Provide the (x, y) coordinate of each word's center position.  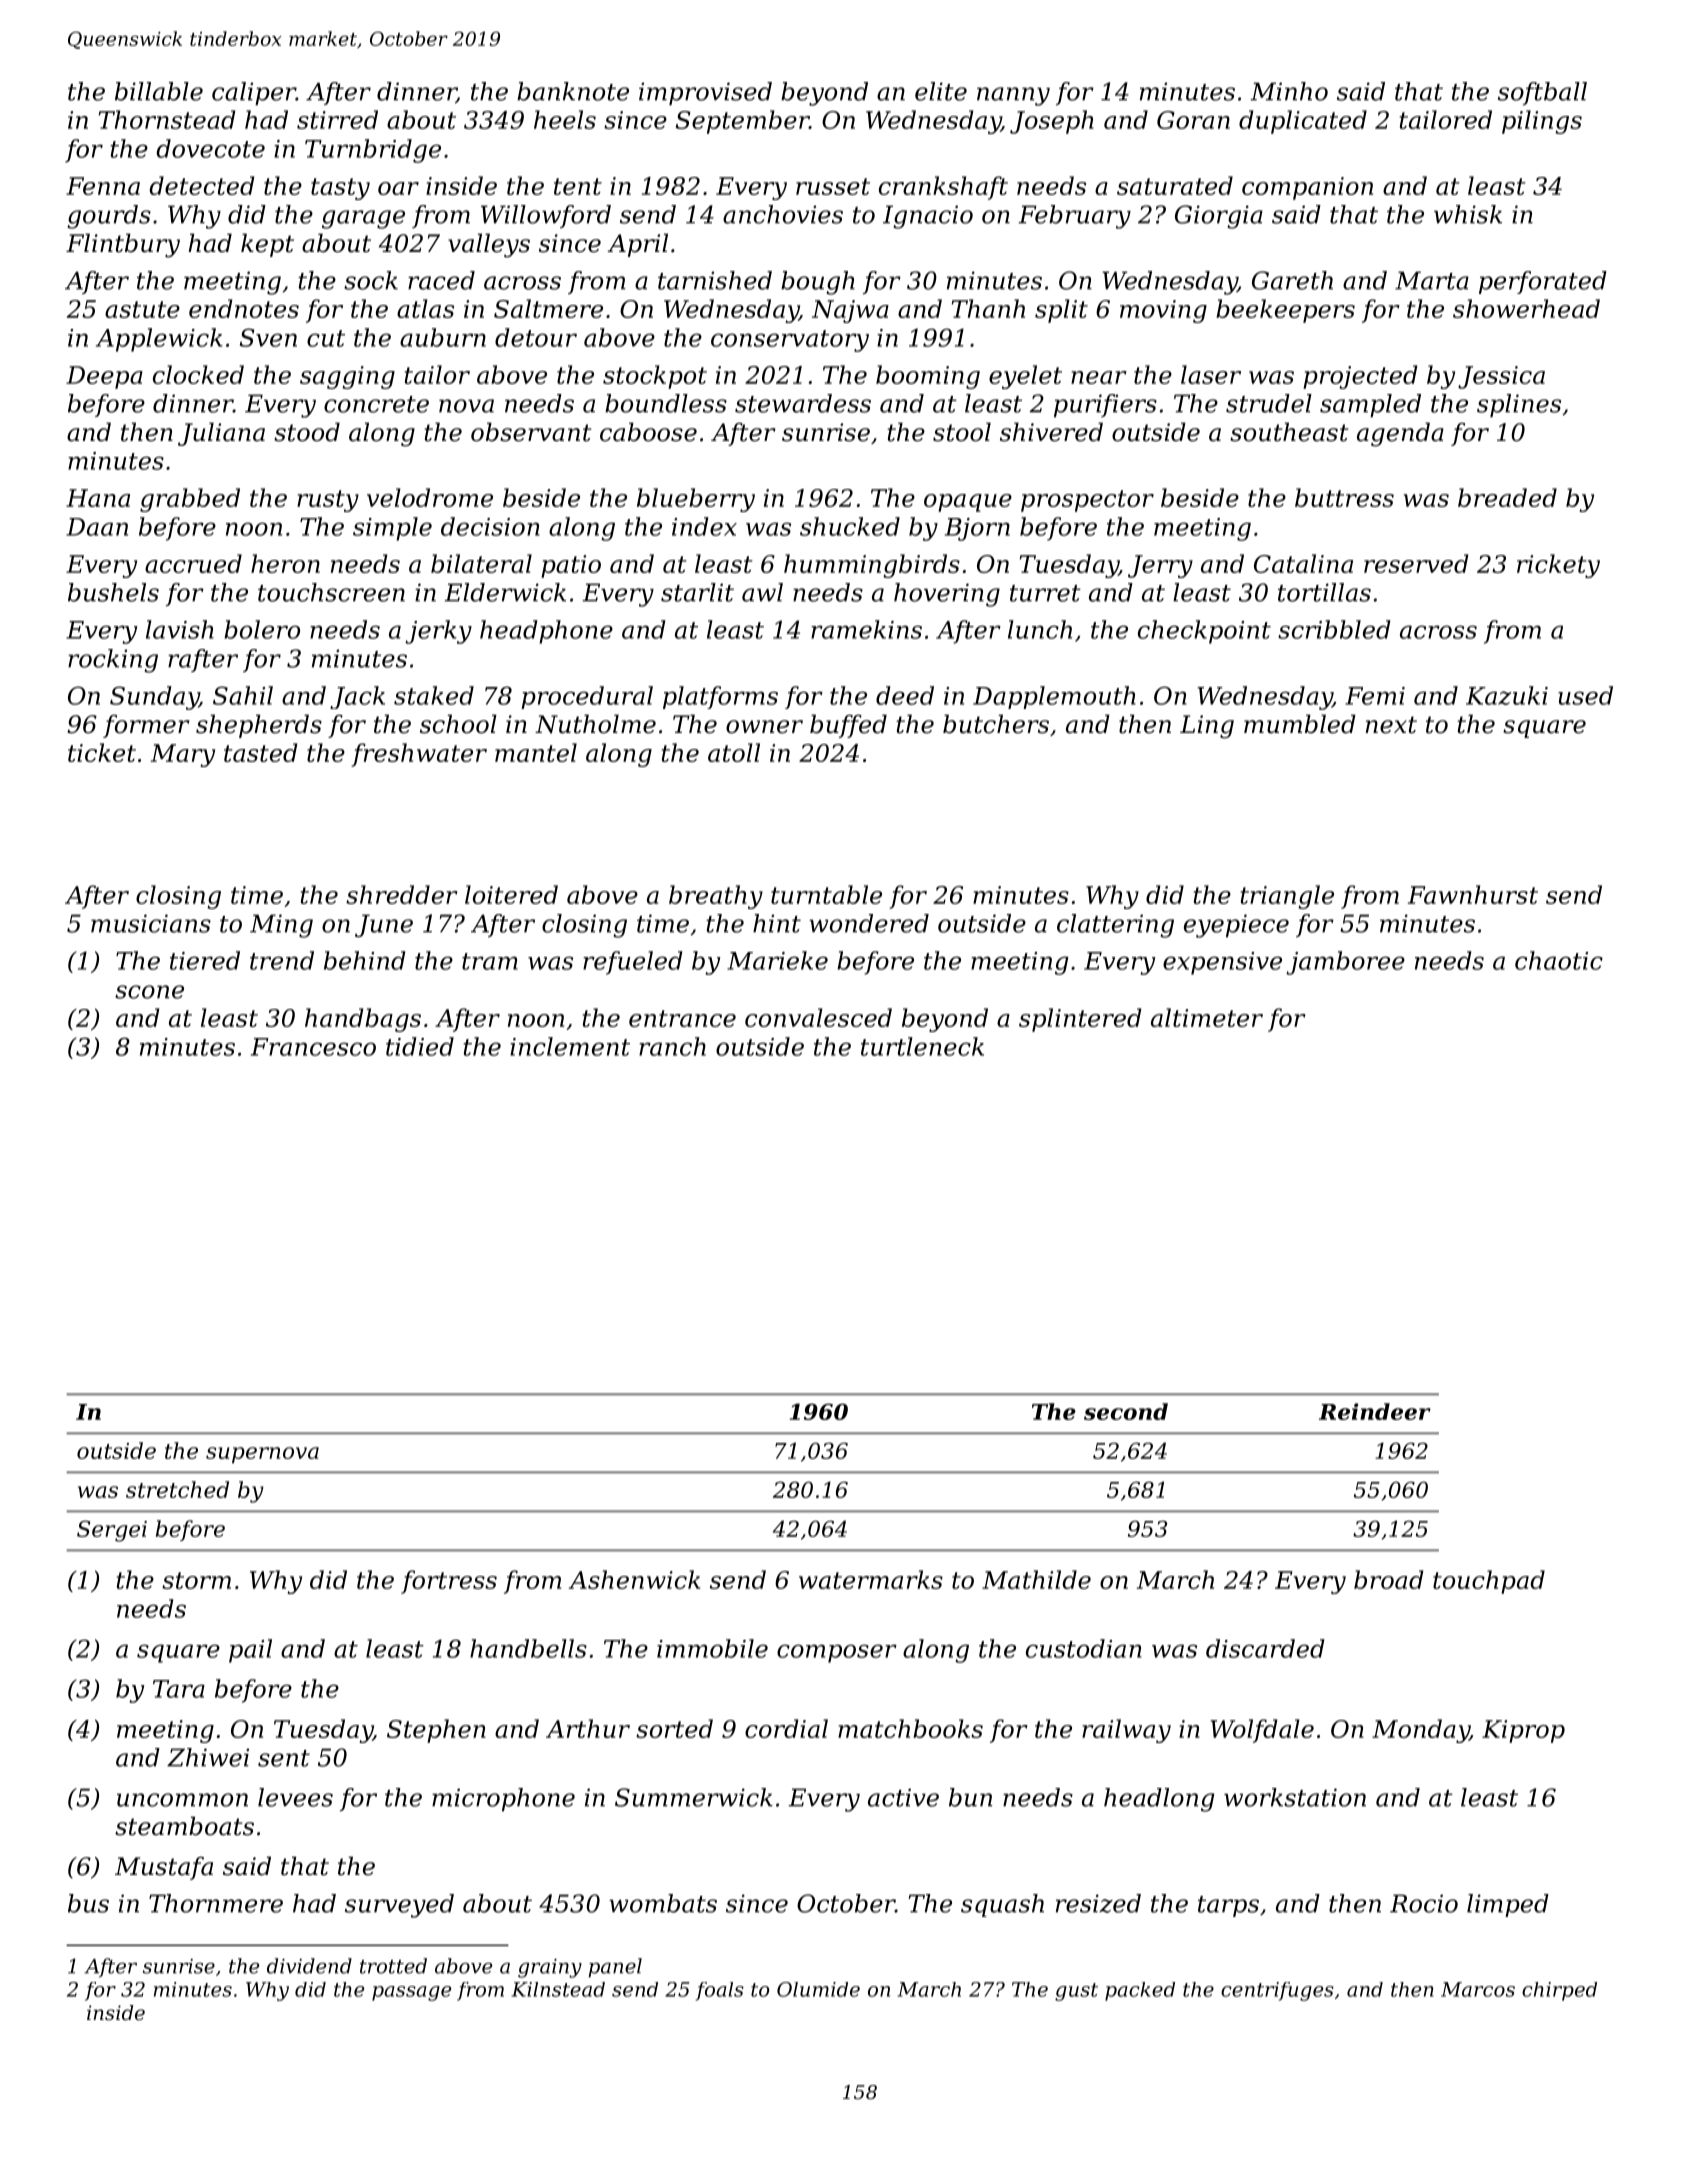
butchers (996, 724)
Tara (179, 1689)
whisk (1468, 214)
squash (1002, 1905)
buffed (848, 726)
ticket (102, 752)
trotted (393, 1966)
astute (142, 309)
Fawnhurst (1473, 894)
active (903, 1797)
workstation (1295, 1797)
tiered (205, 960)
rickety (1558, 566)
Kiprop (1523, 1731)
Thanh (988, 308)
